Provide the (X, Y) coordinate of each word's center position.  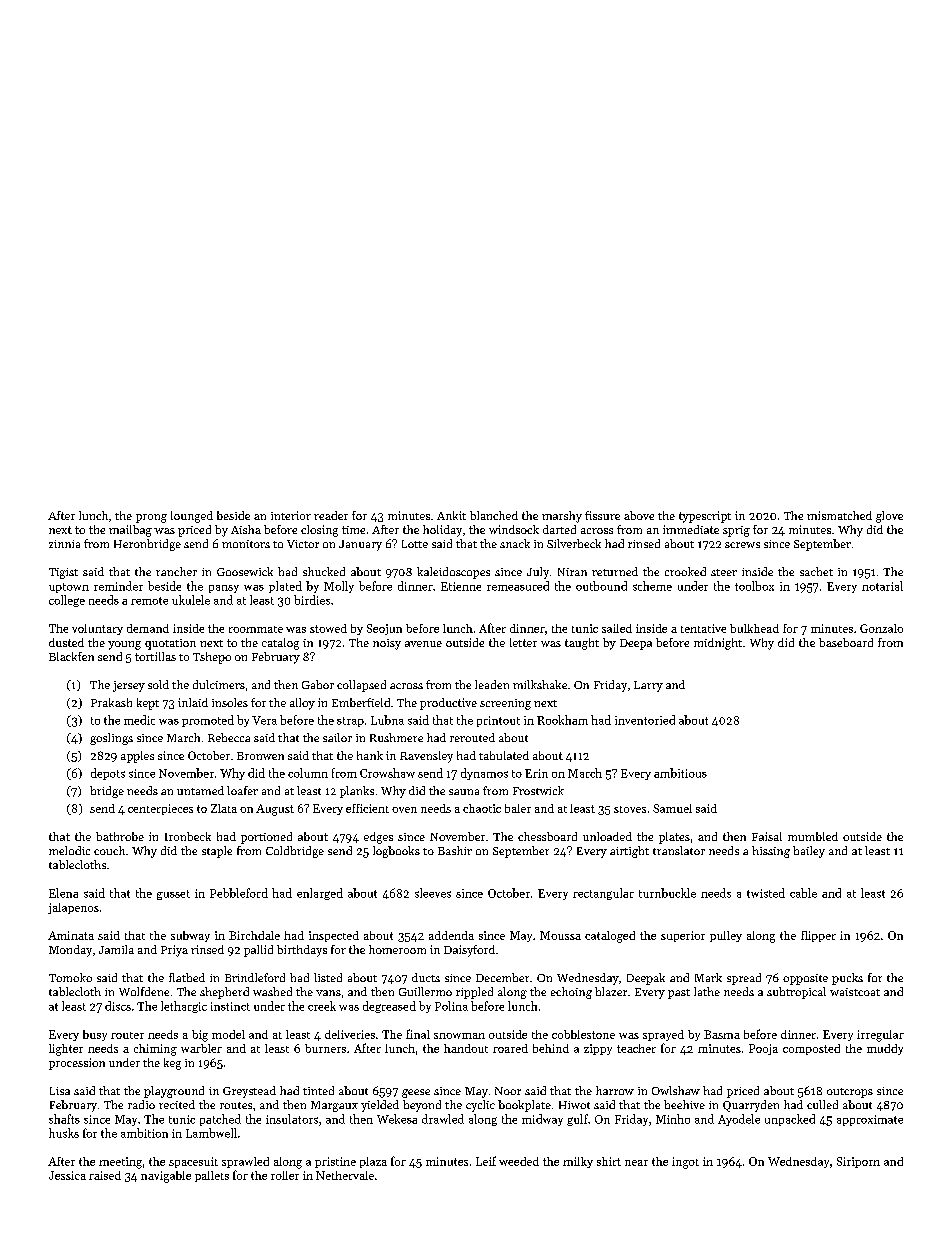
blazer (611, 991)
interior (291, 515)
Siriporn (858, 1162)
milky (578, 1162)
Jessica (67, 1175)
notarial (882, 586)
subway (190, 936)
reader (331, 515)
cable (803, 893)
